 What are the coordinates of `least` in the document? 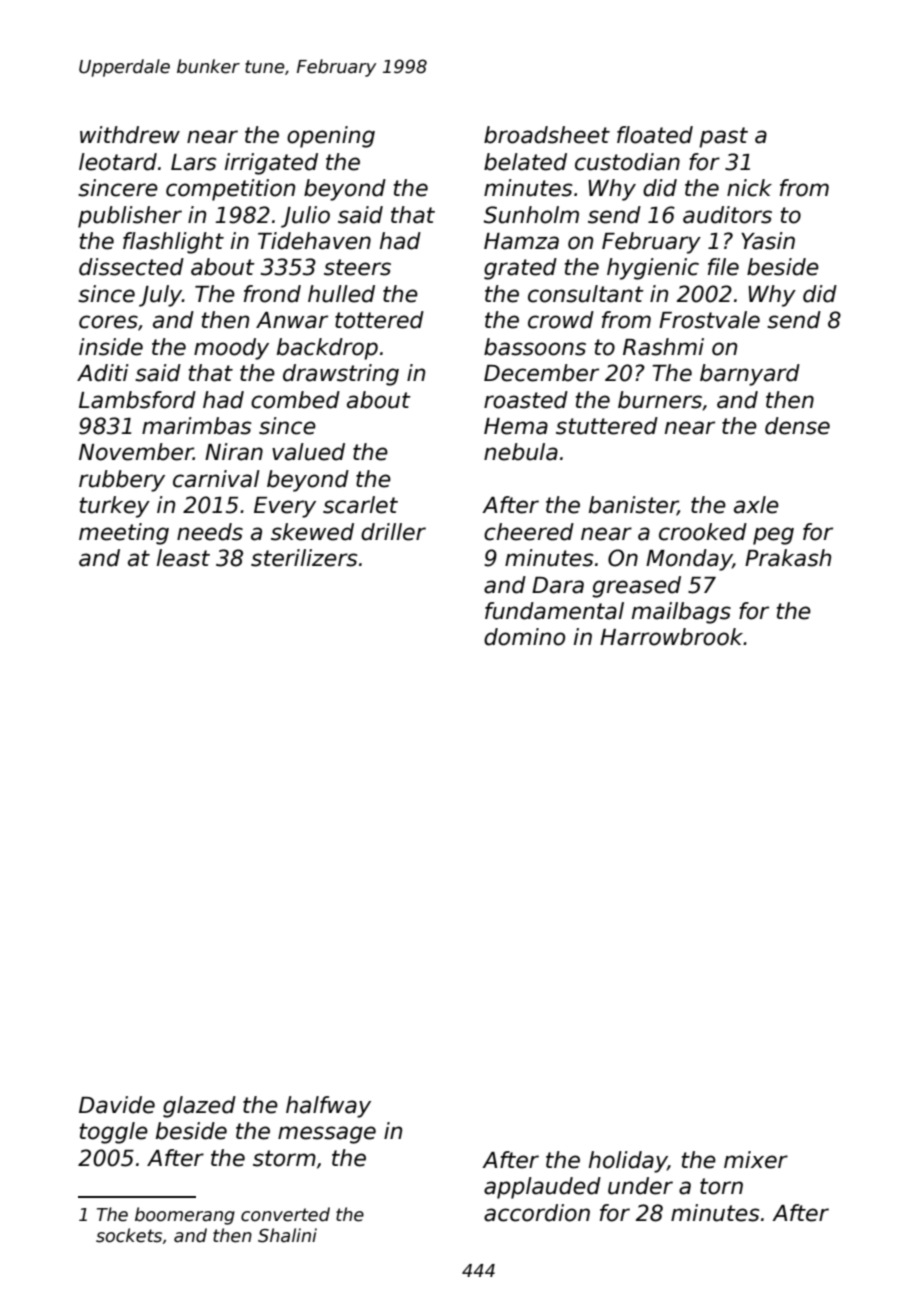 It's located at (183, 558).
